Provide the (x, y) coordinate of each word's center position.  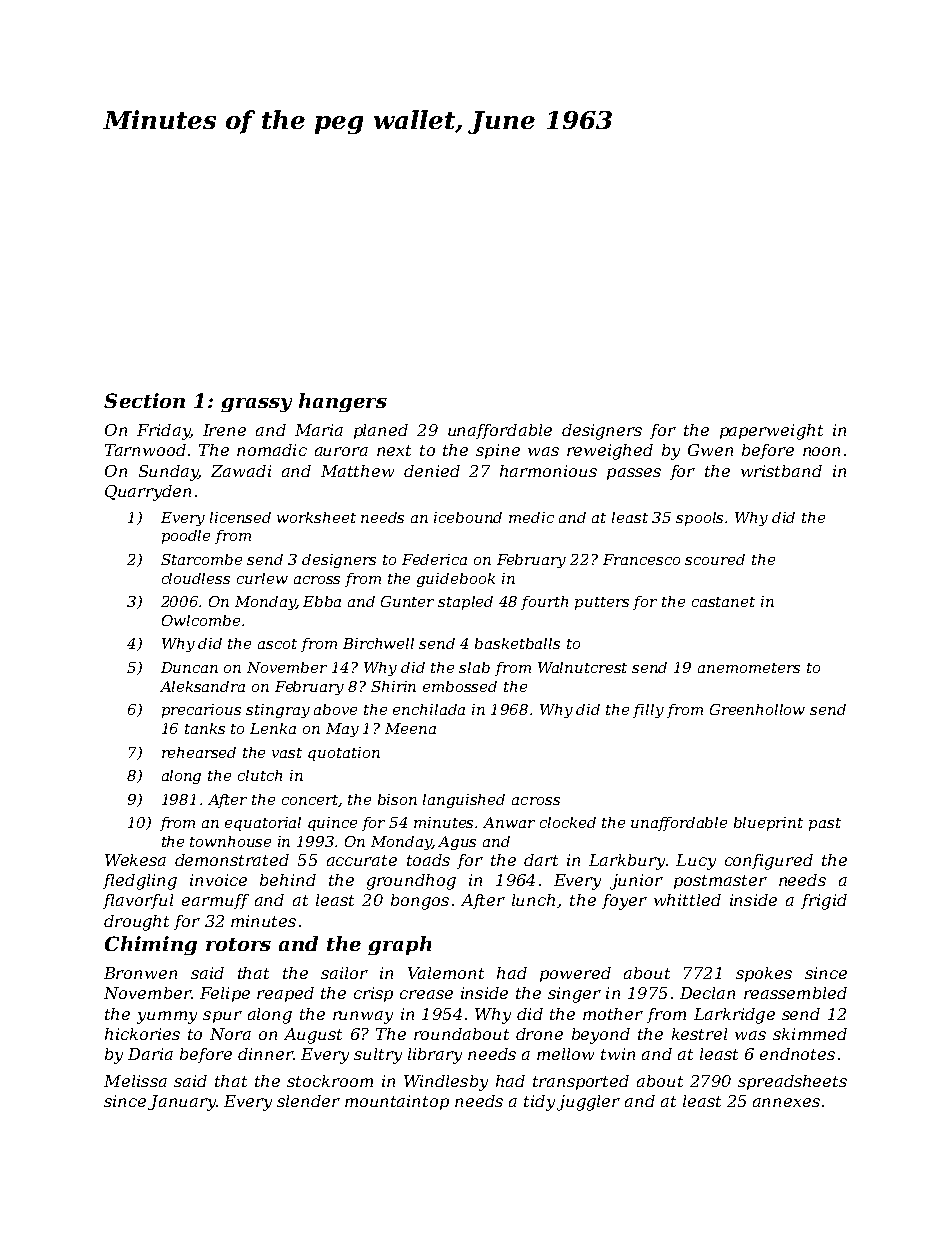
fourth (544, 603)
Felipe (225, 994)
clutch (260, 775)
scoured (715, 559)
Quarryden (148, 493)
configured (769, 862)
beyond (601, 1036)
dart (541, 860)
